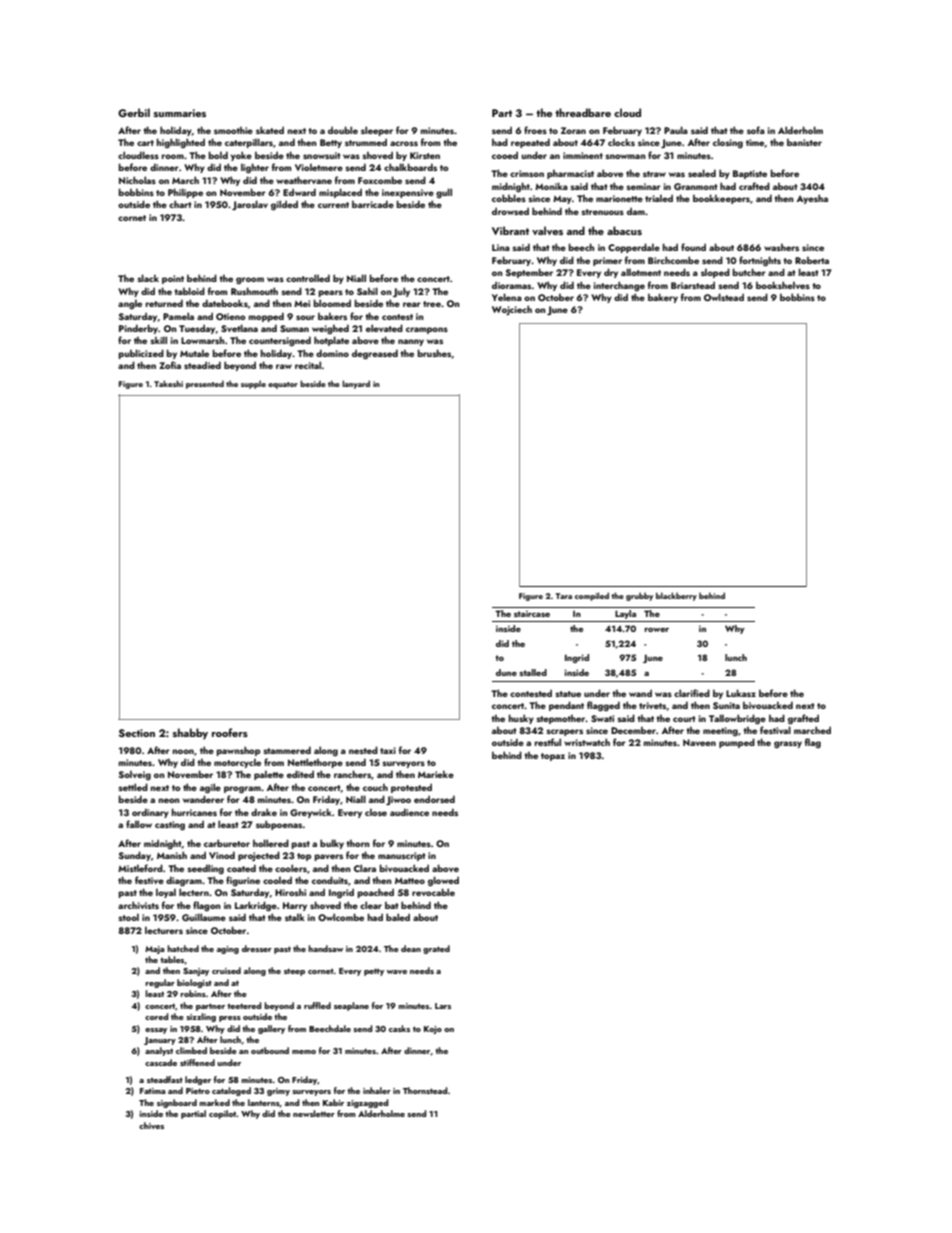 This page has height=1233, width=952. What do you see at coordinates (570, 174) in the page?
I see `pharmacist` at bounding box center [570, 174].
